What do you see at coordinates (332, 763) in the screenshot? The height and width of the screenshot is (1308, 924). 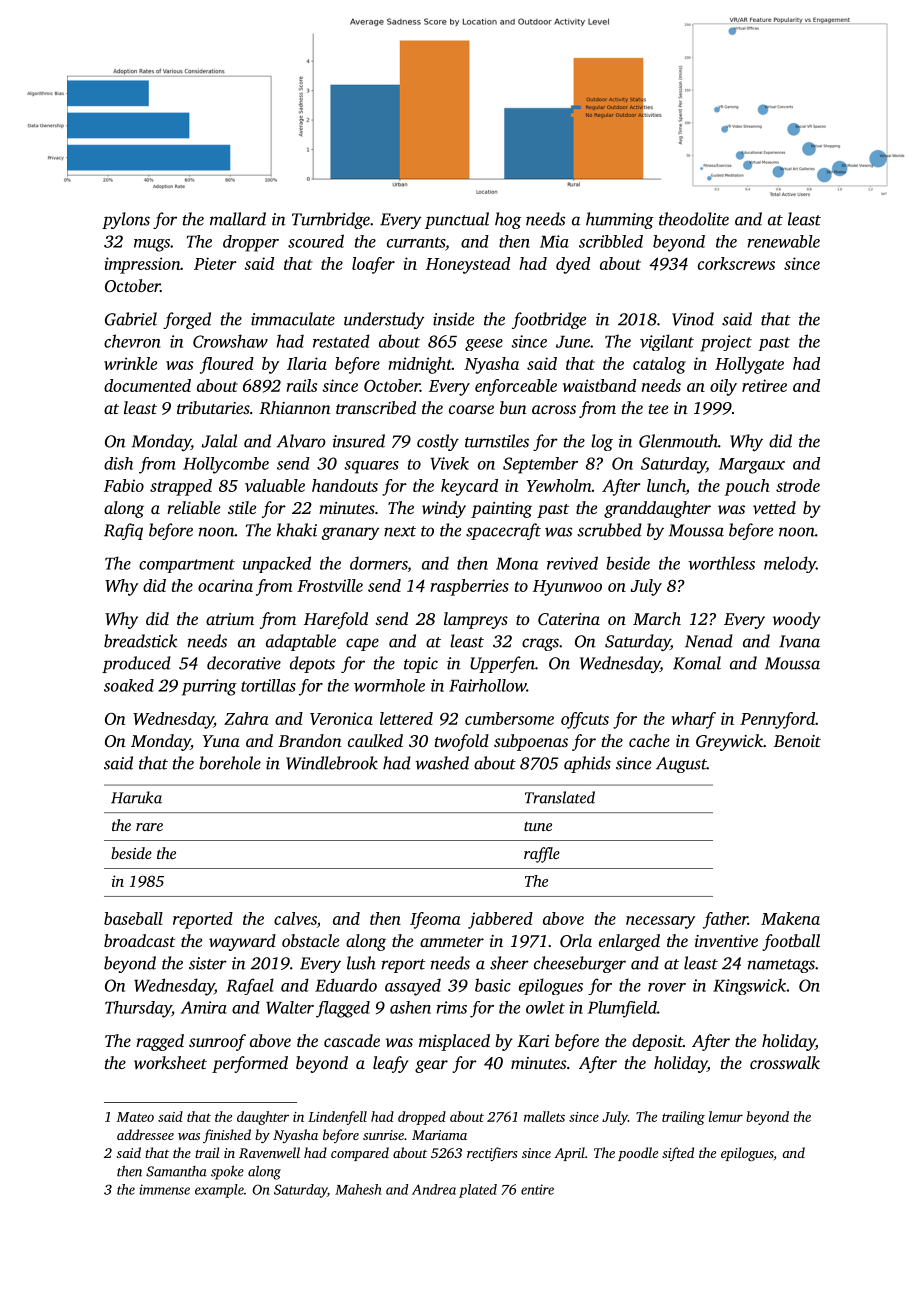 I see `Windlebrook` at bounding box center [332, 763].
